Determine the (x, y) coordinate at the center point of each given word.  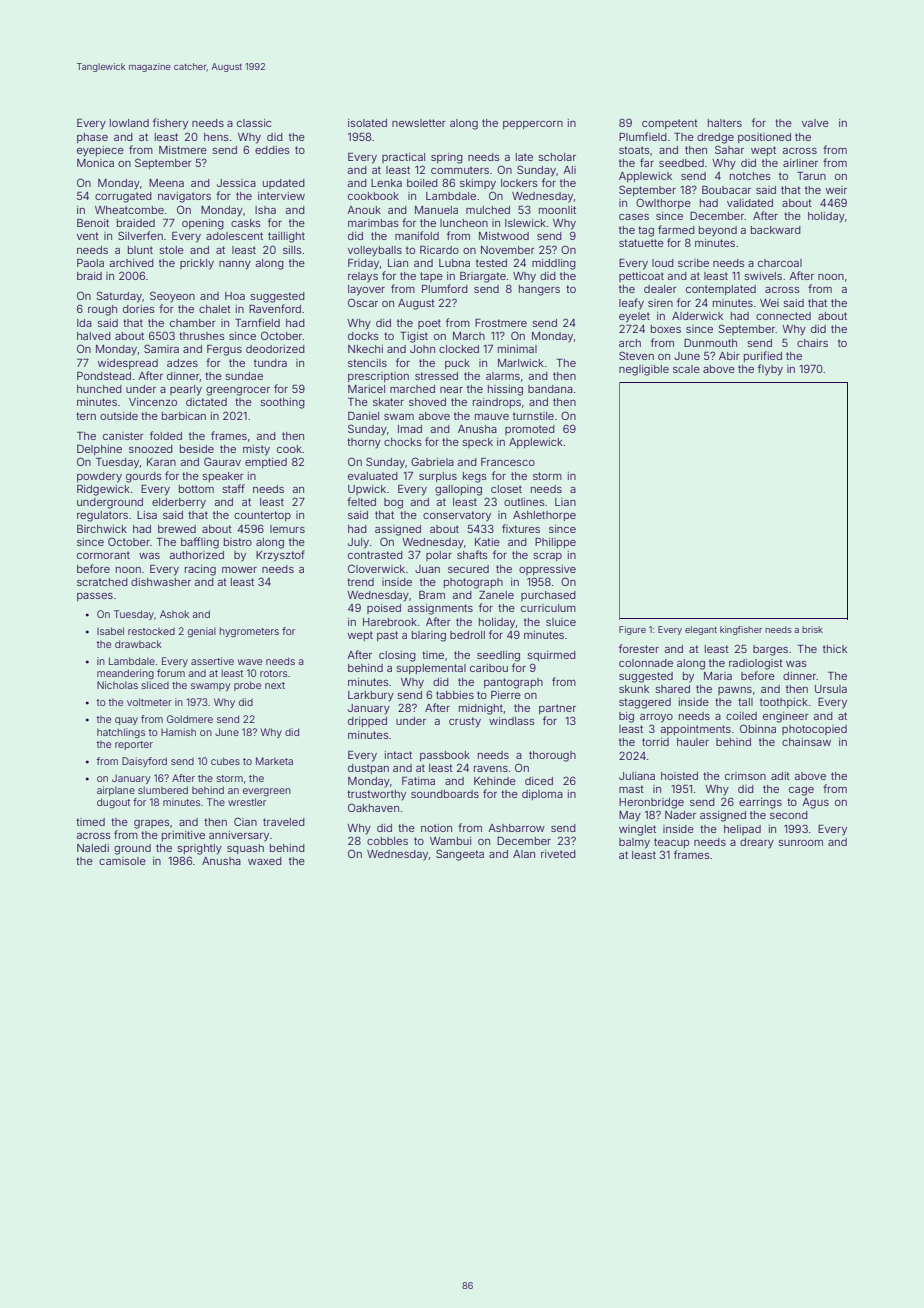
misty (256, 450)
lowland (129, 123)
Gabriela (432, 461)
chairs (812, 343)
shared (673, 689)
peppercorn (533, 125)
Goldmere (190, 719)
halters (725, 123)
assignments (440, 609)
